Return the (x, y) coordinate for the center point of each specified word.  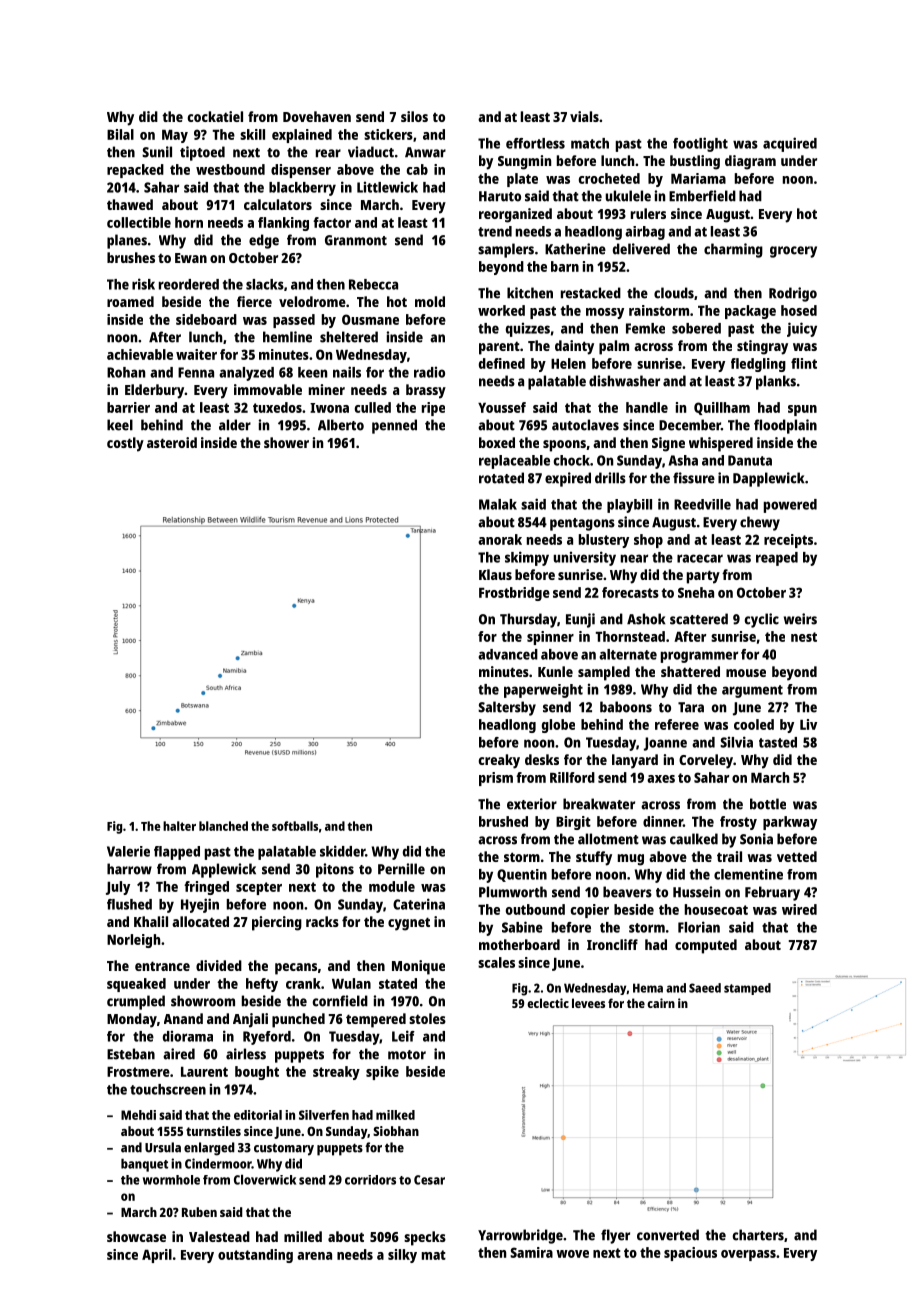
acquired (790, 144)
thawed (130, 204)
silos (414, 116)
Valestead (219, 1236)
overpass (748, 1255)
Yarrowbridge (520, 1236)
